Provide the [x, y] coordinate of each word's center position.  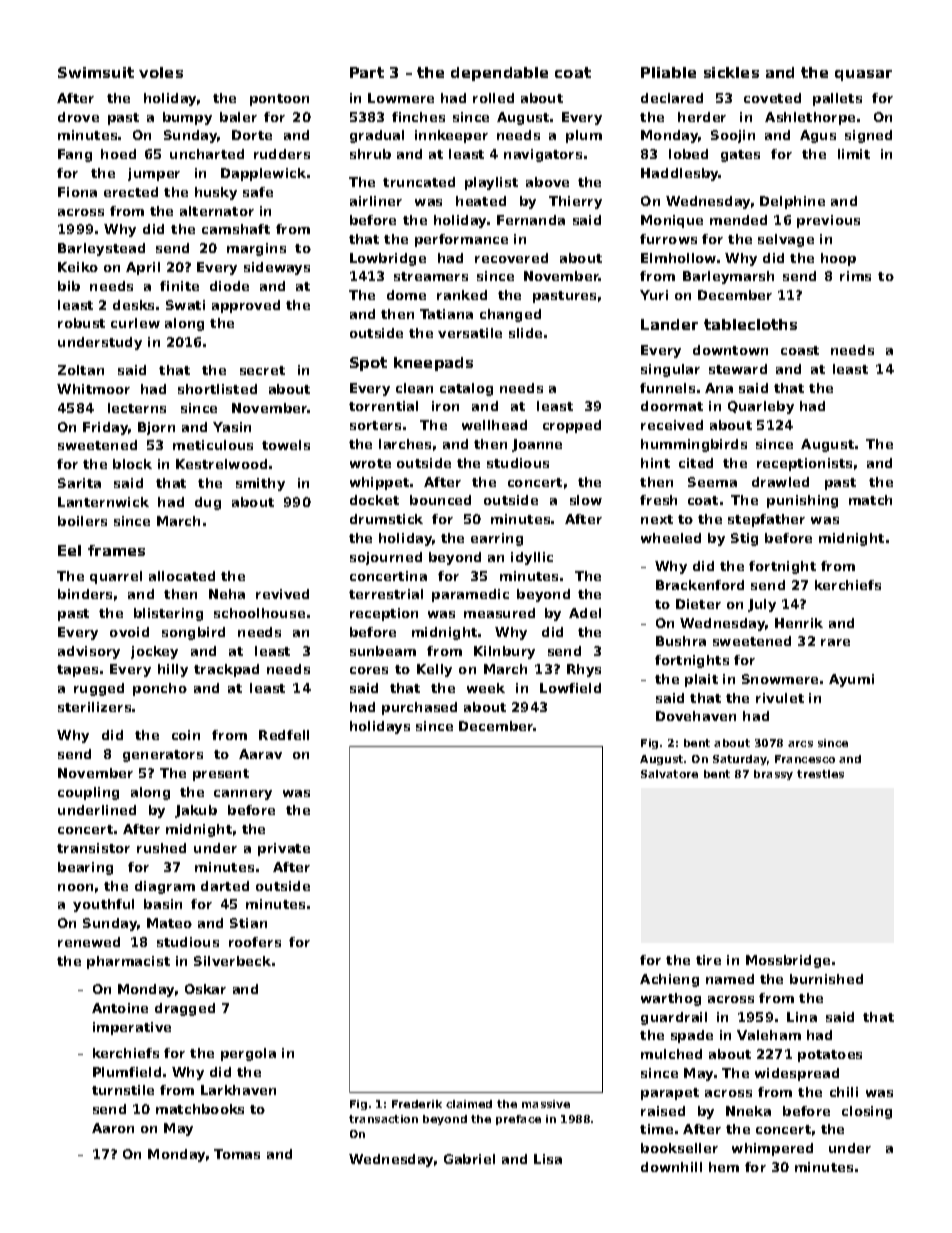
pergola [248, 1054]
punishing [802, 501]
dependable [499, 74]
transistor [93, 848]
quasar [863, 75]
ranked [462, 295]
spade [692, 1036]
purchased [419, 708]
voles [161, 72]
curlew [135, 323]
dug [208, 503]
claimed [469, 1104]
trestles [820, 774]
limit [854, 154]
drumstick [386, 519]
